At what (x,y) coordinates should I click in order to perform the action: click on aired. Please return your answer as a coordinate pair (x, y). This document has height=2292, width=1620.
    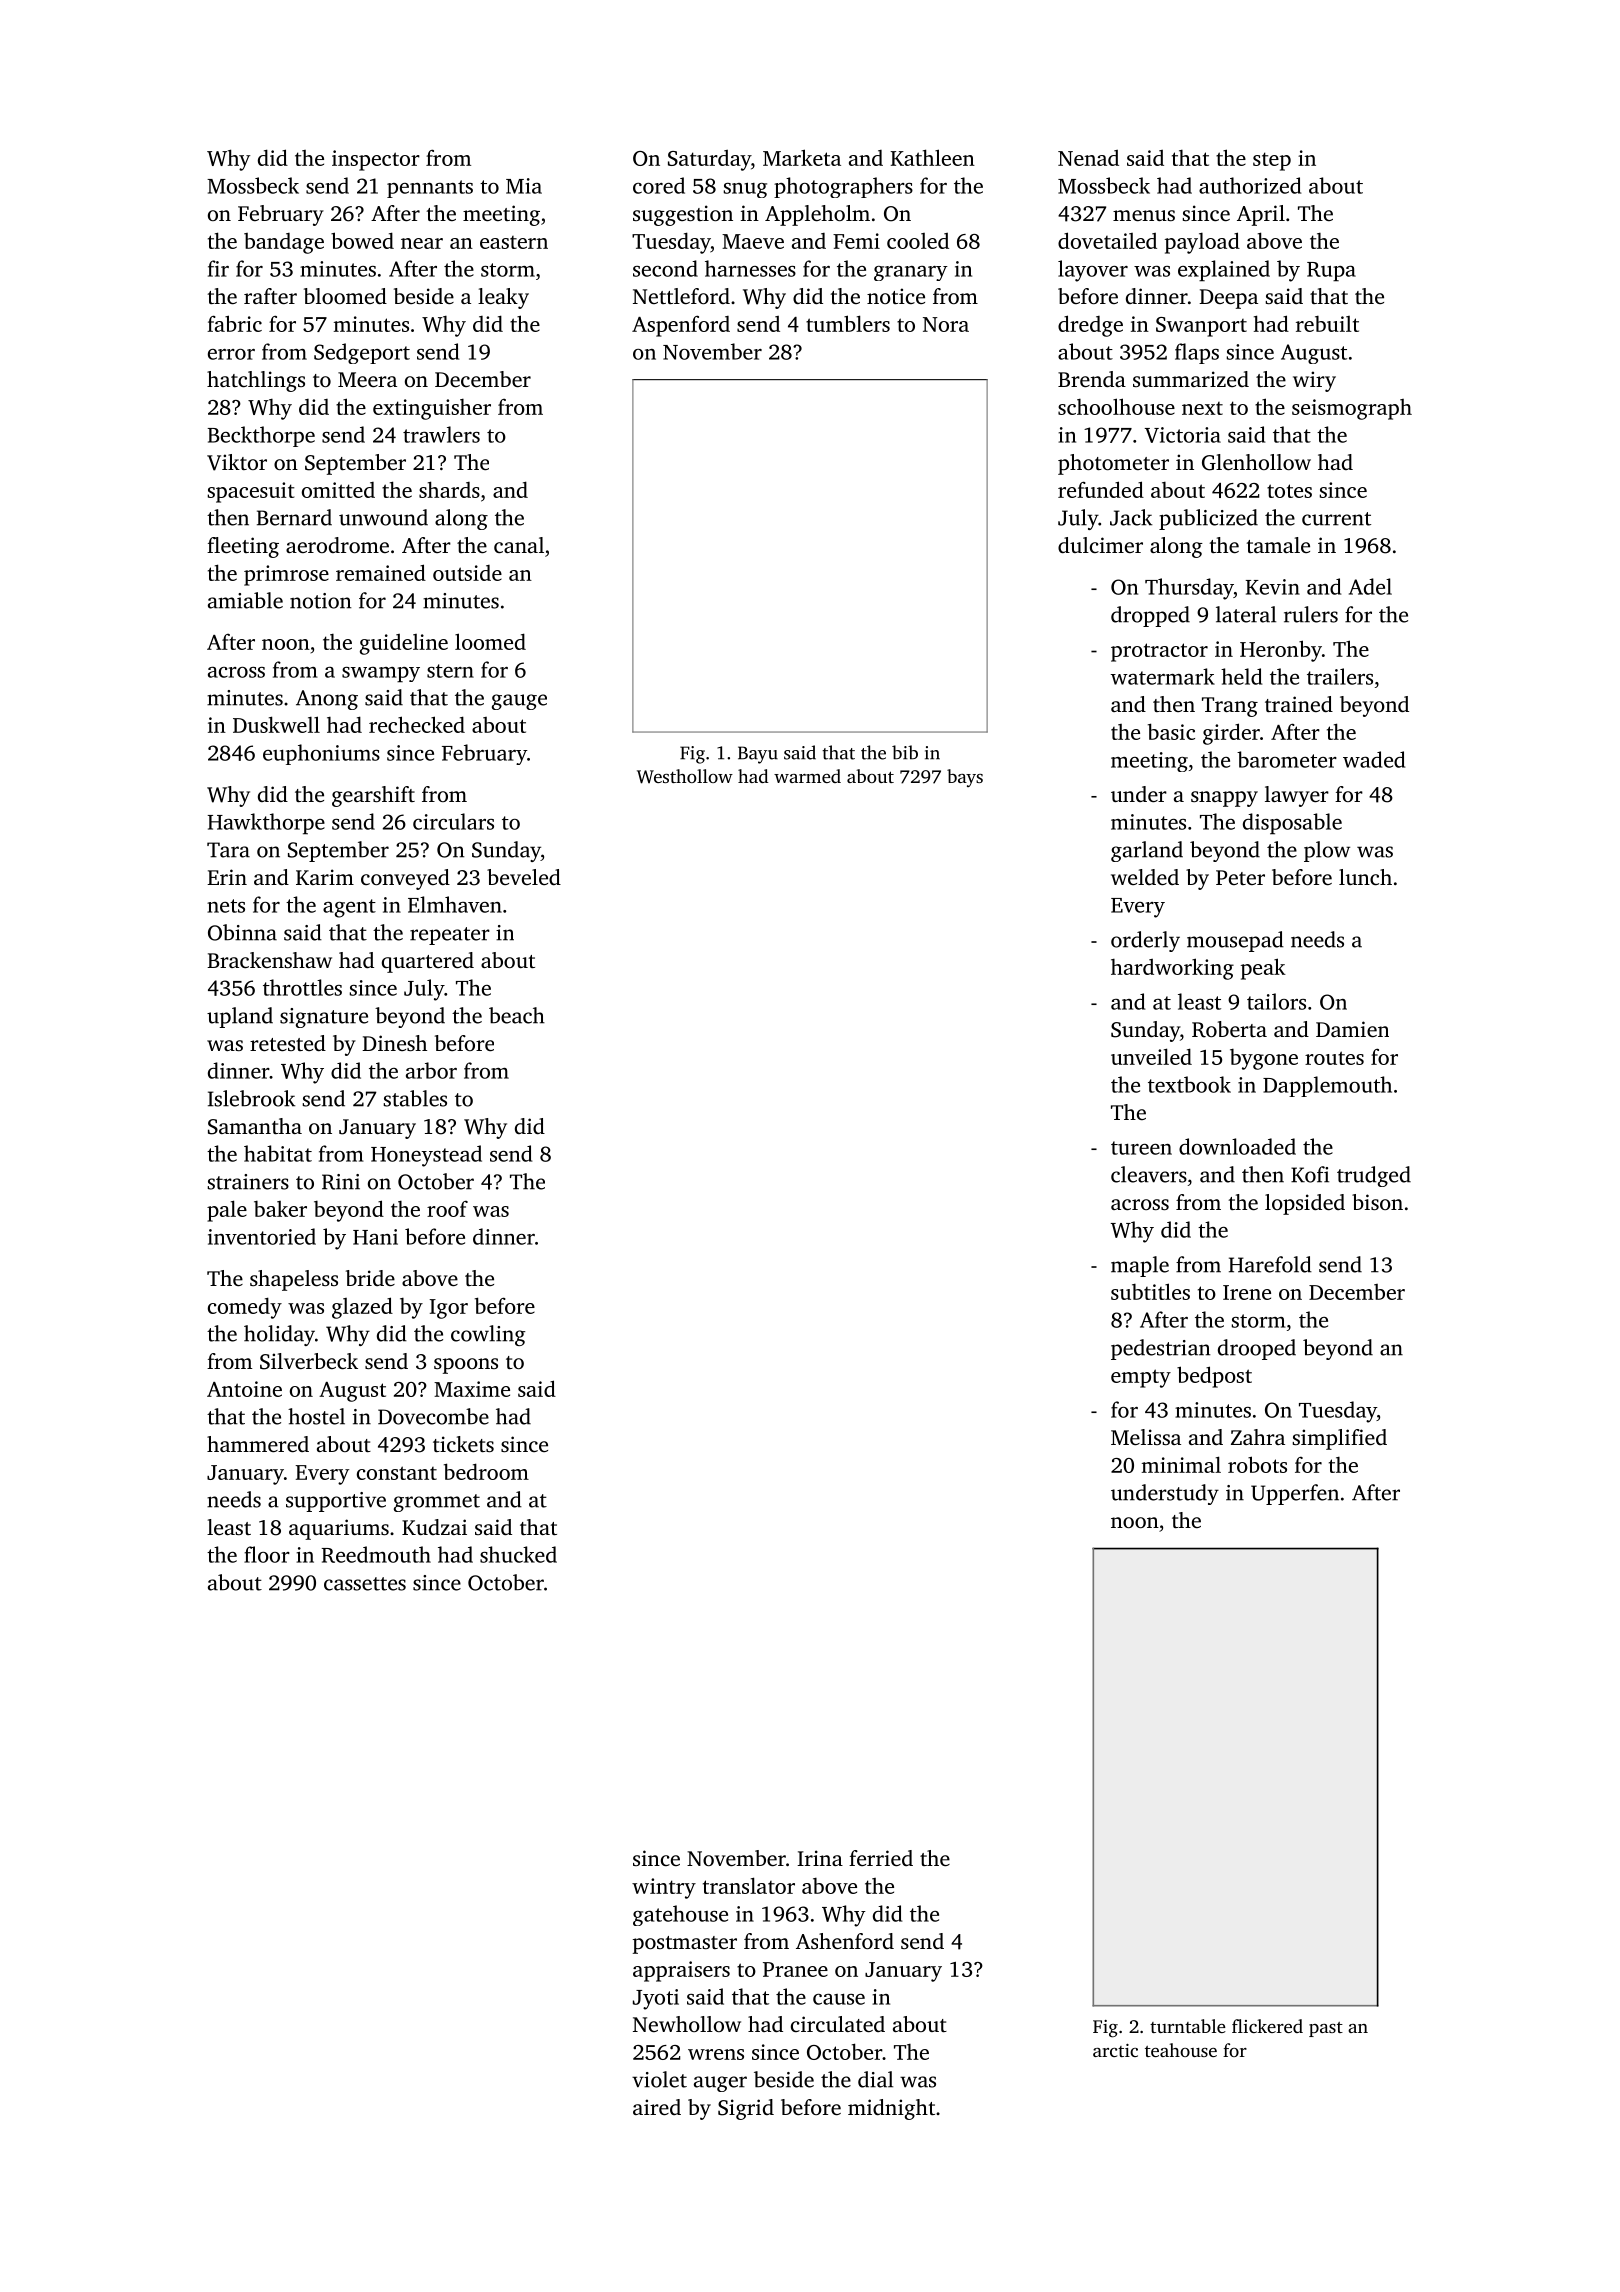
    Looking at the image, I should click on (657, 2107).
